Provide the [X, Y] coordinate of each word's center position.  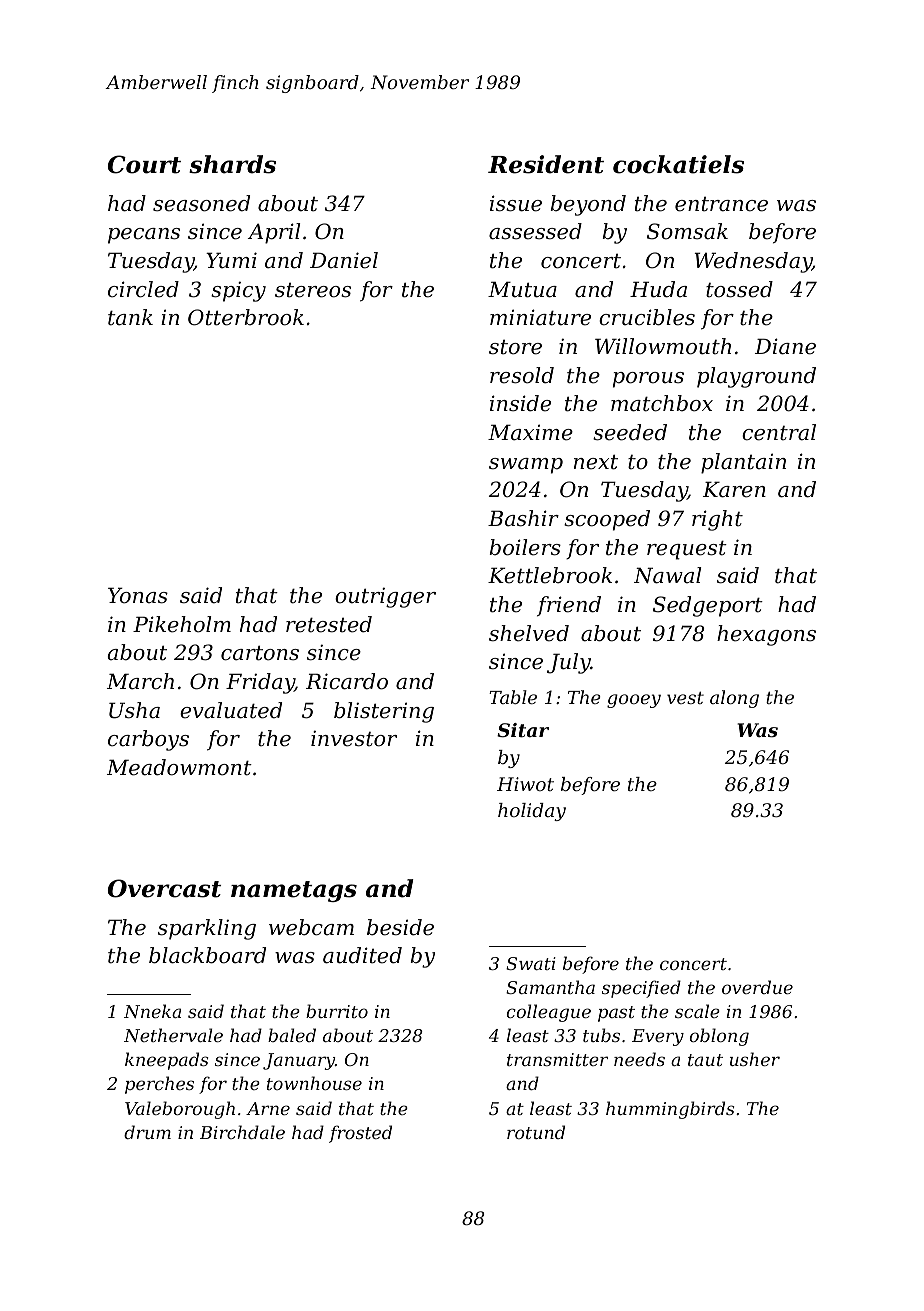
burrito [337, 1011]
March [140, 681]
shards [232, 164]
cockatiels [678, 164]
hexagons [766, 635]
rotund [536, 1132]
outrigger [385, 597]
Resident [546, 164]
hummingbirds [670, 1110]
